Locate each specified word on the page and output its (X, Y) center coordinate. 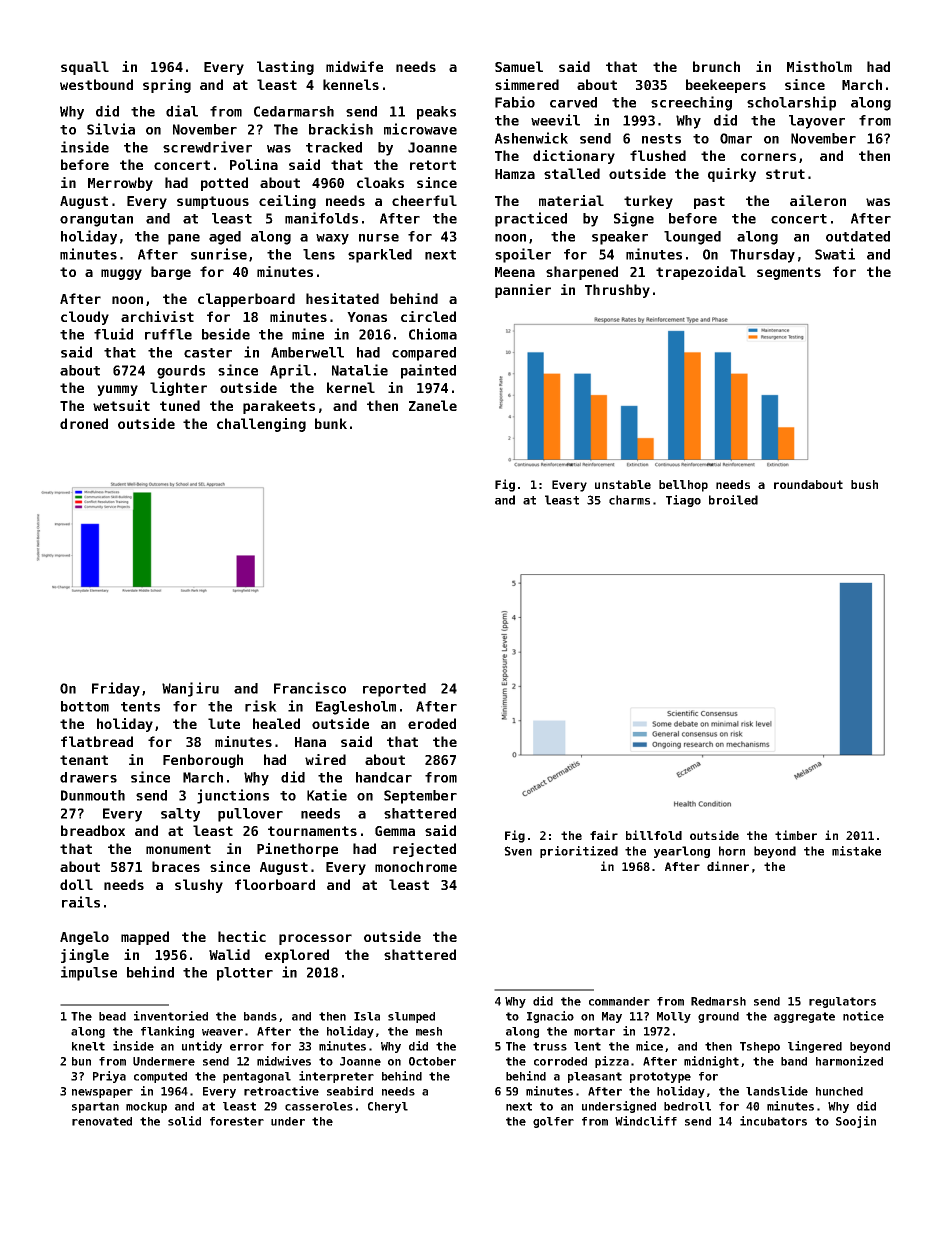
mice (649, 1046)
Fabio (515, 102)
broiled (733, 500)
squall (85, 68)
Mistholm (819, 66)
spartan (95, 1107)
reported (394, 690)
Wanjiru (190, 689)
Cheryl (388, 1107)
